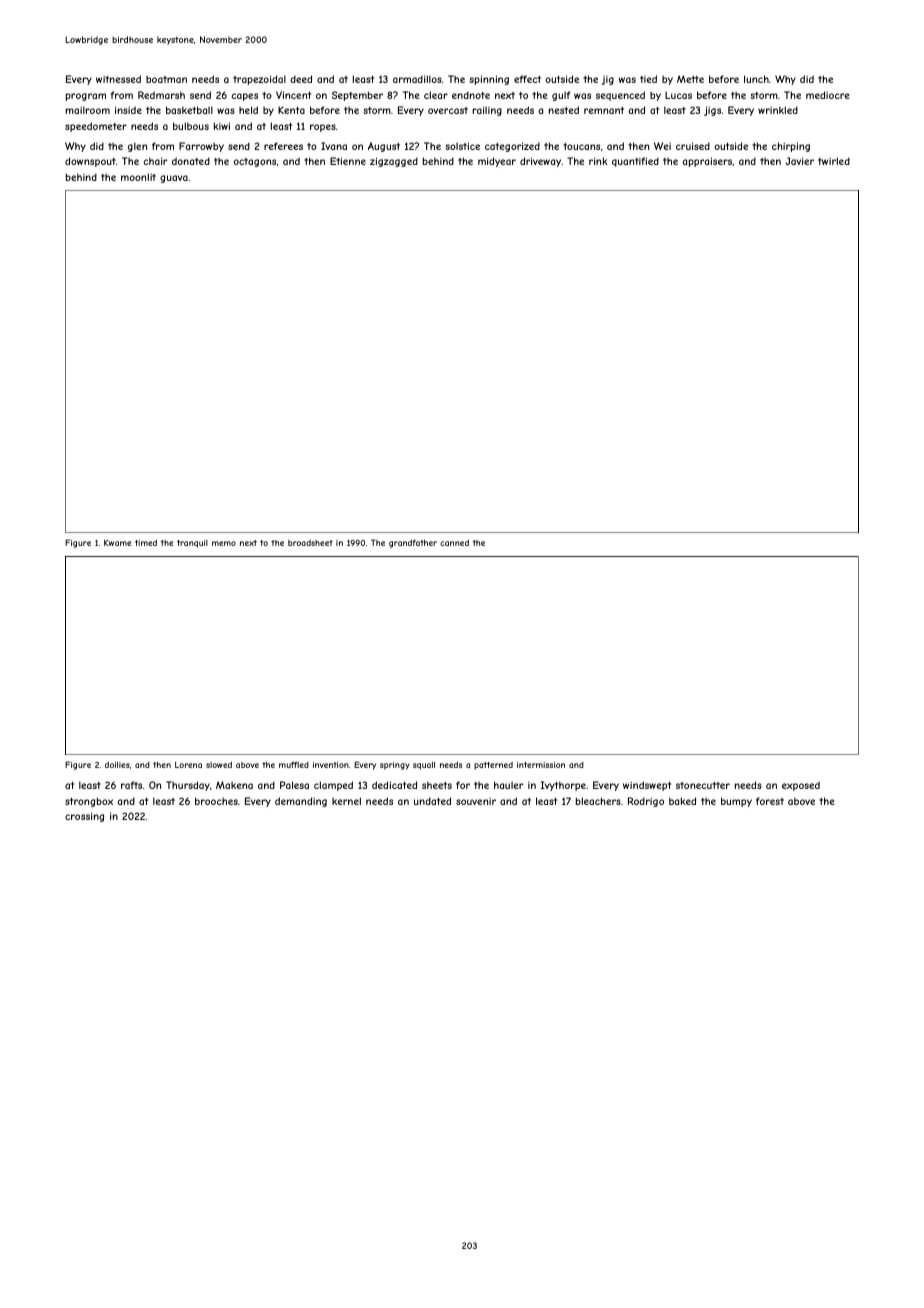 Image resolution: width=924 pixels, height=1308 pixels. Describe the element at coordinates (454, 543) in the screenshot. I see `canned` at that location.
